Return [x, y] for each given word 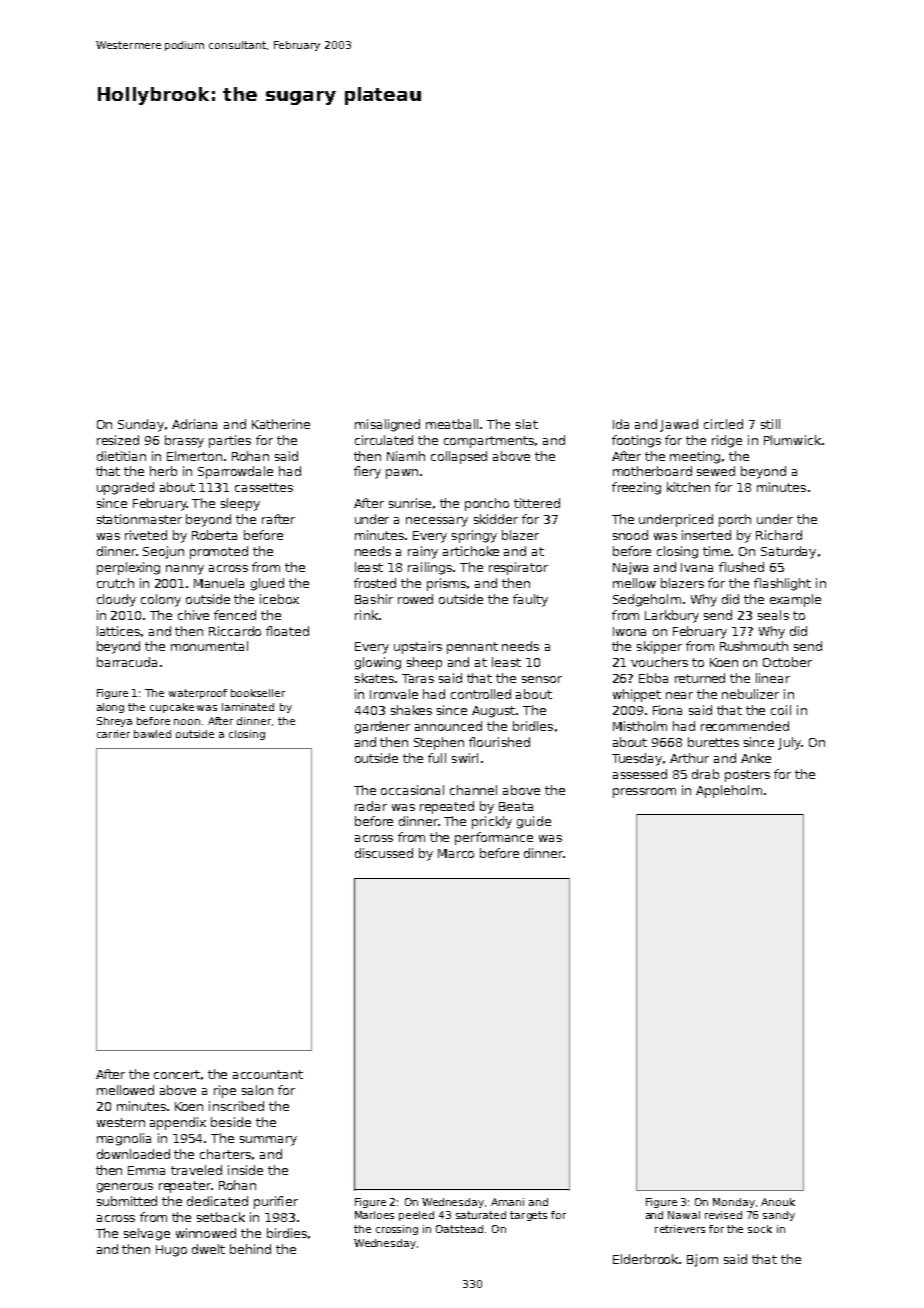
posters [747, 776]
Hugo [171, 1251]
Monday [734, 1203]
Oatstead [459, 1229]
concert [177, 1074]
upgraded [125, 488]
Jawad [679, 425]
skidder [496, 519]
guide [534, 822]
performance [494, 838]
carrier [113, 734]
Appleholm [729, 791]
